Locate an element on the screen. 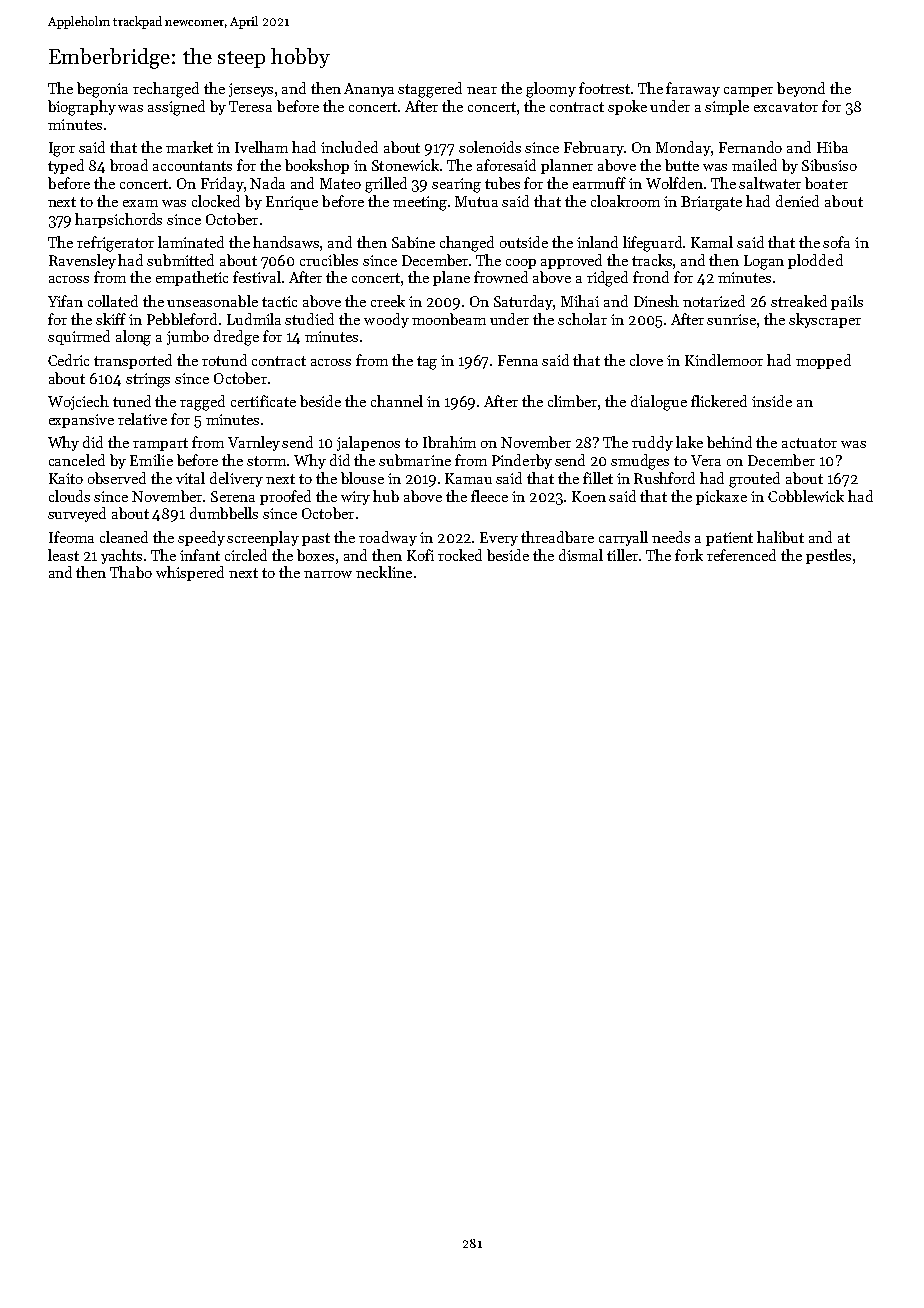  inland is located at coordinates (597, 242).
